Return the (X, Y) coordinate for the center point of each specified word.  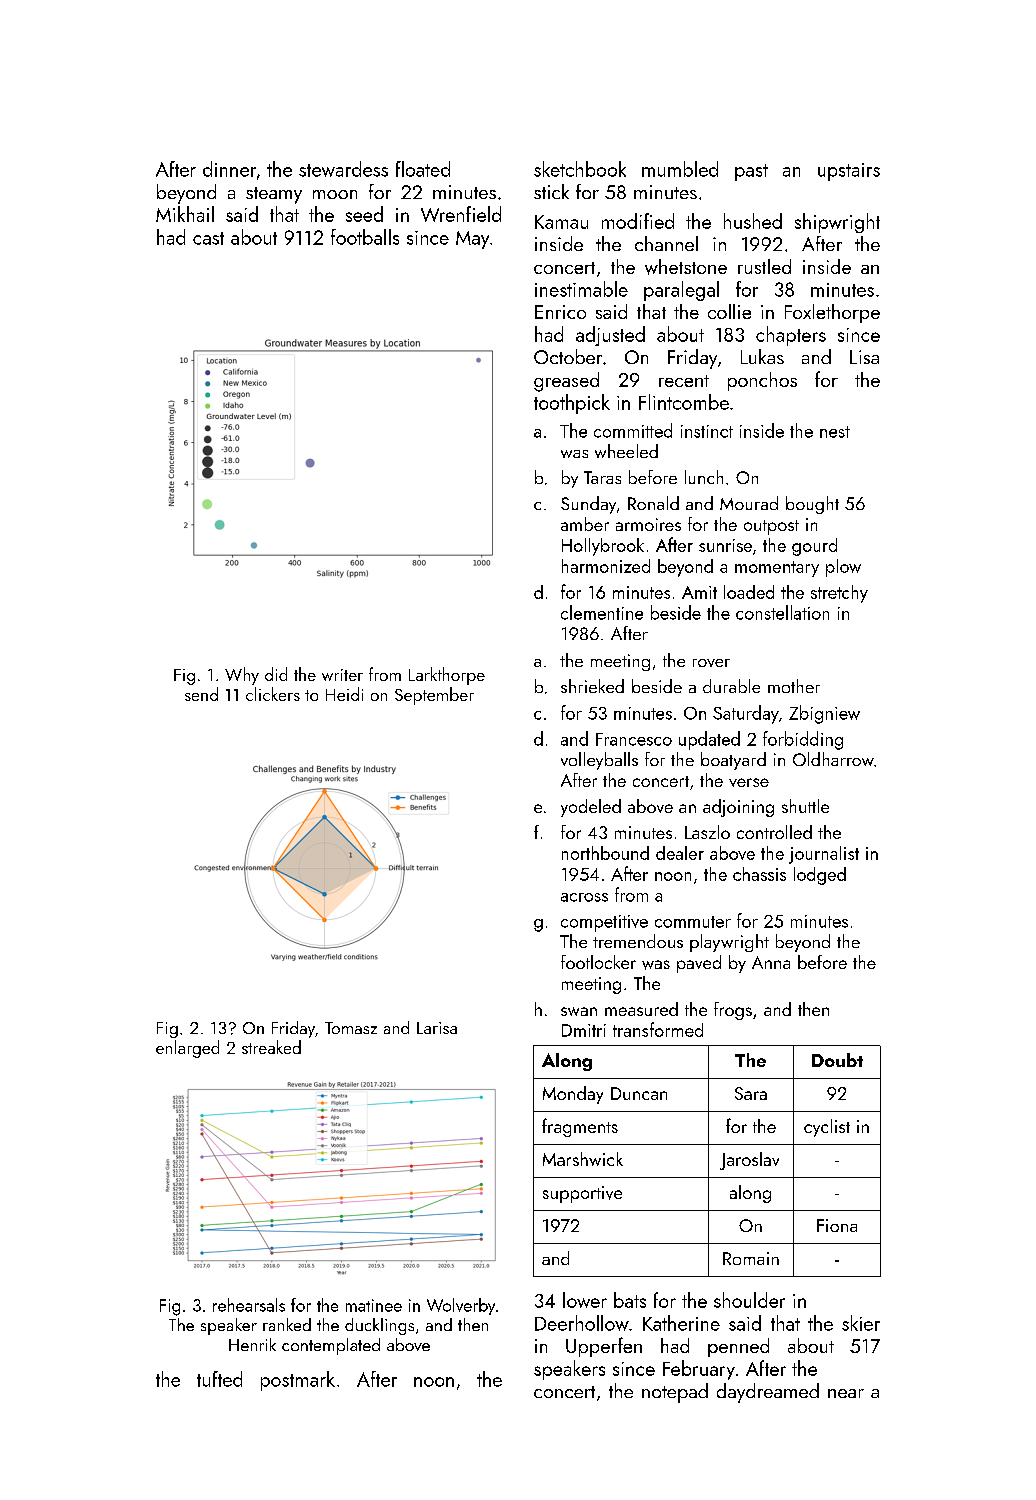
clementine (602, 612)
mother (794, 686)
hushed (753, 221)
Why (242, 676)
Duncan (639, 1093)
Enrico (560, 312)
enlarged (187, 1049)
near (846, 1393)
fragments (580, 1127)
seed (364, 214)
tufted (219, 1379)
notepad (675, 1393)
